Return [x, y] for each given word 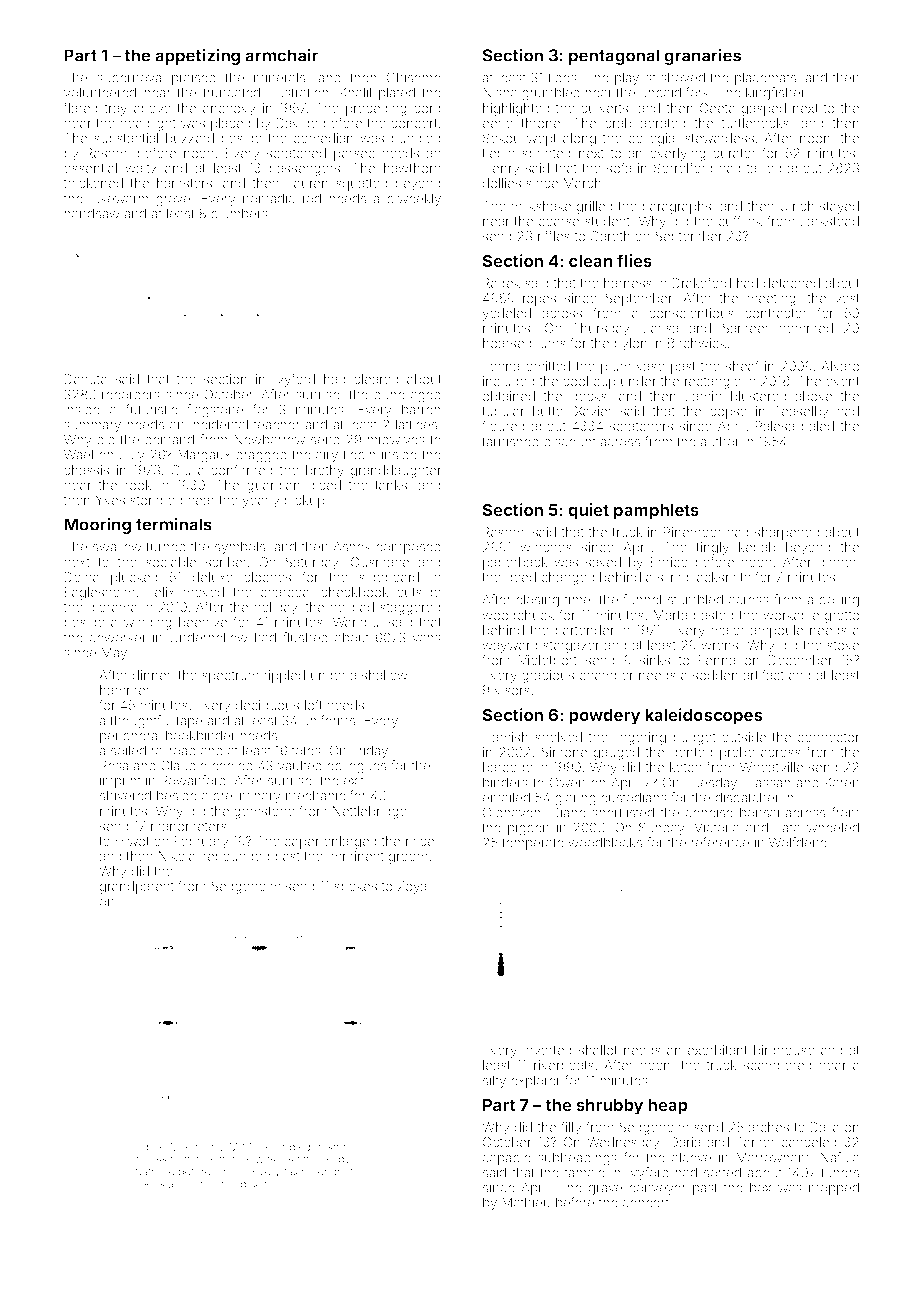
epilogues [356, 767]
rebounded [236, 856]
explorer [536, 1082]
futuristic [151, 409]
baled [817, 426]
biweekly [414, 200]
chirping [198, 1185]
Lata [788, 827]
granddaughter [396, 471]
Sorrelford [683, 167]
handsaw [92, 213]
